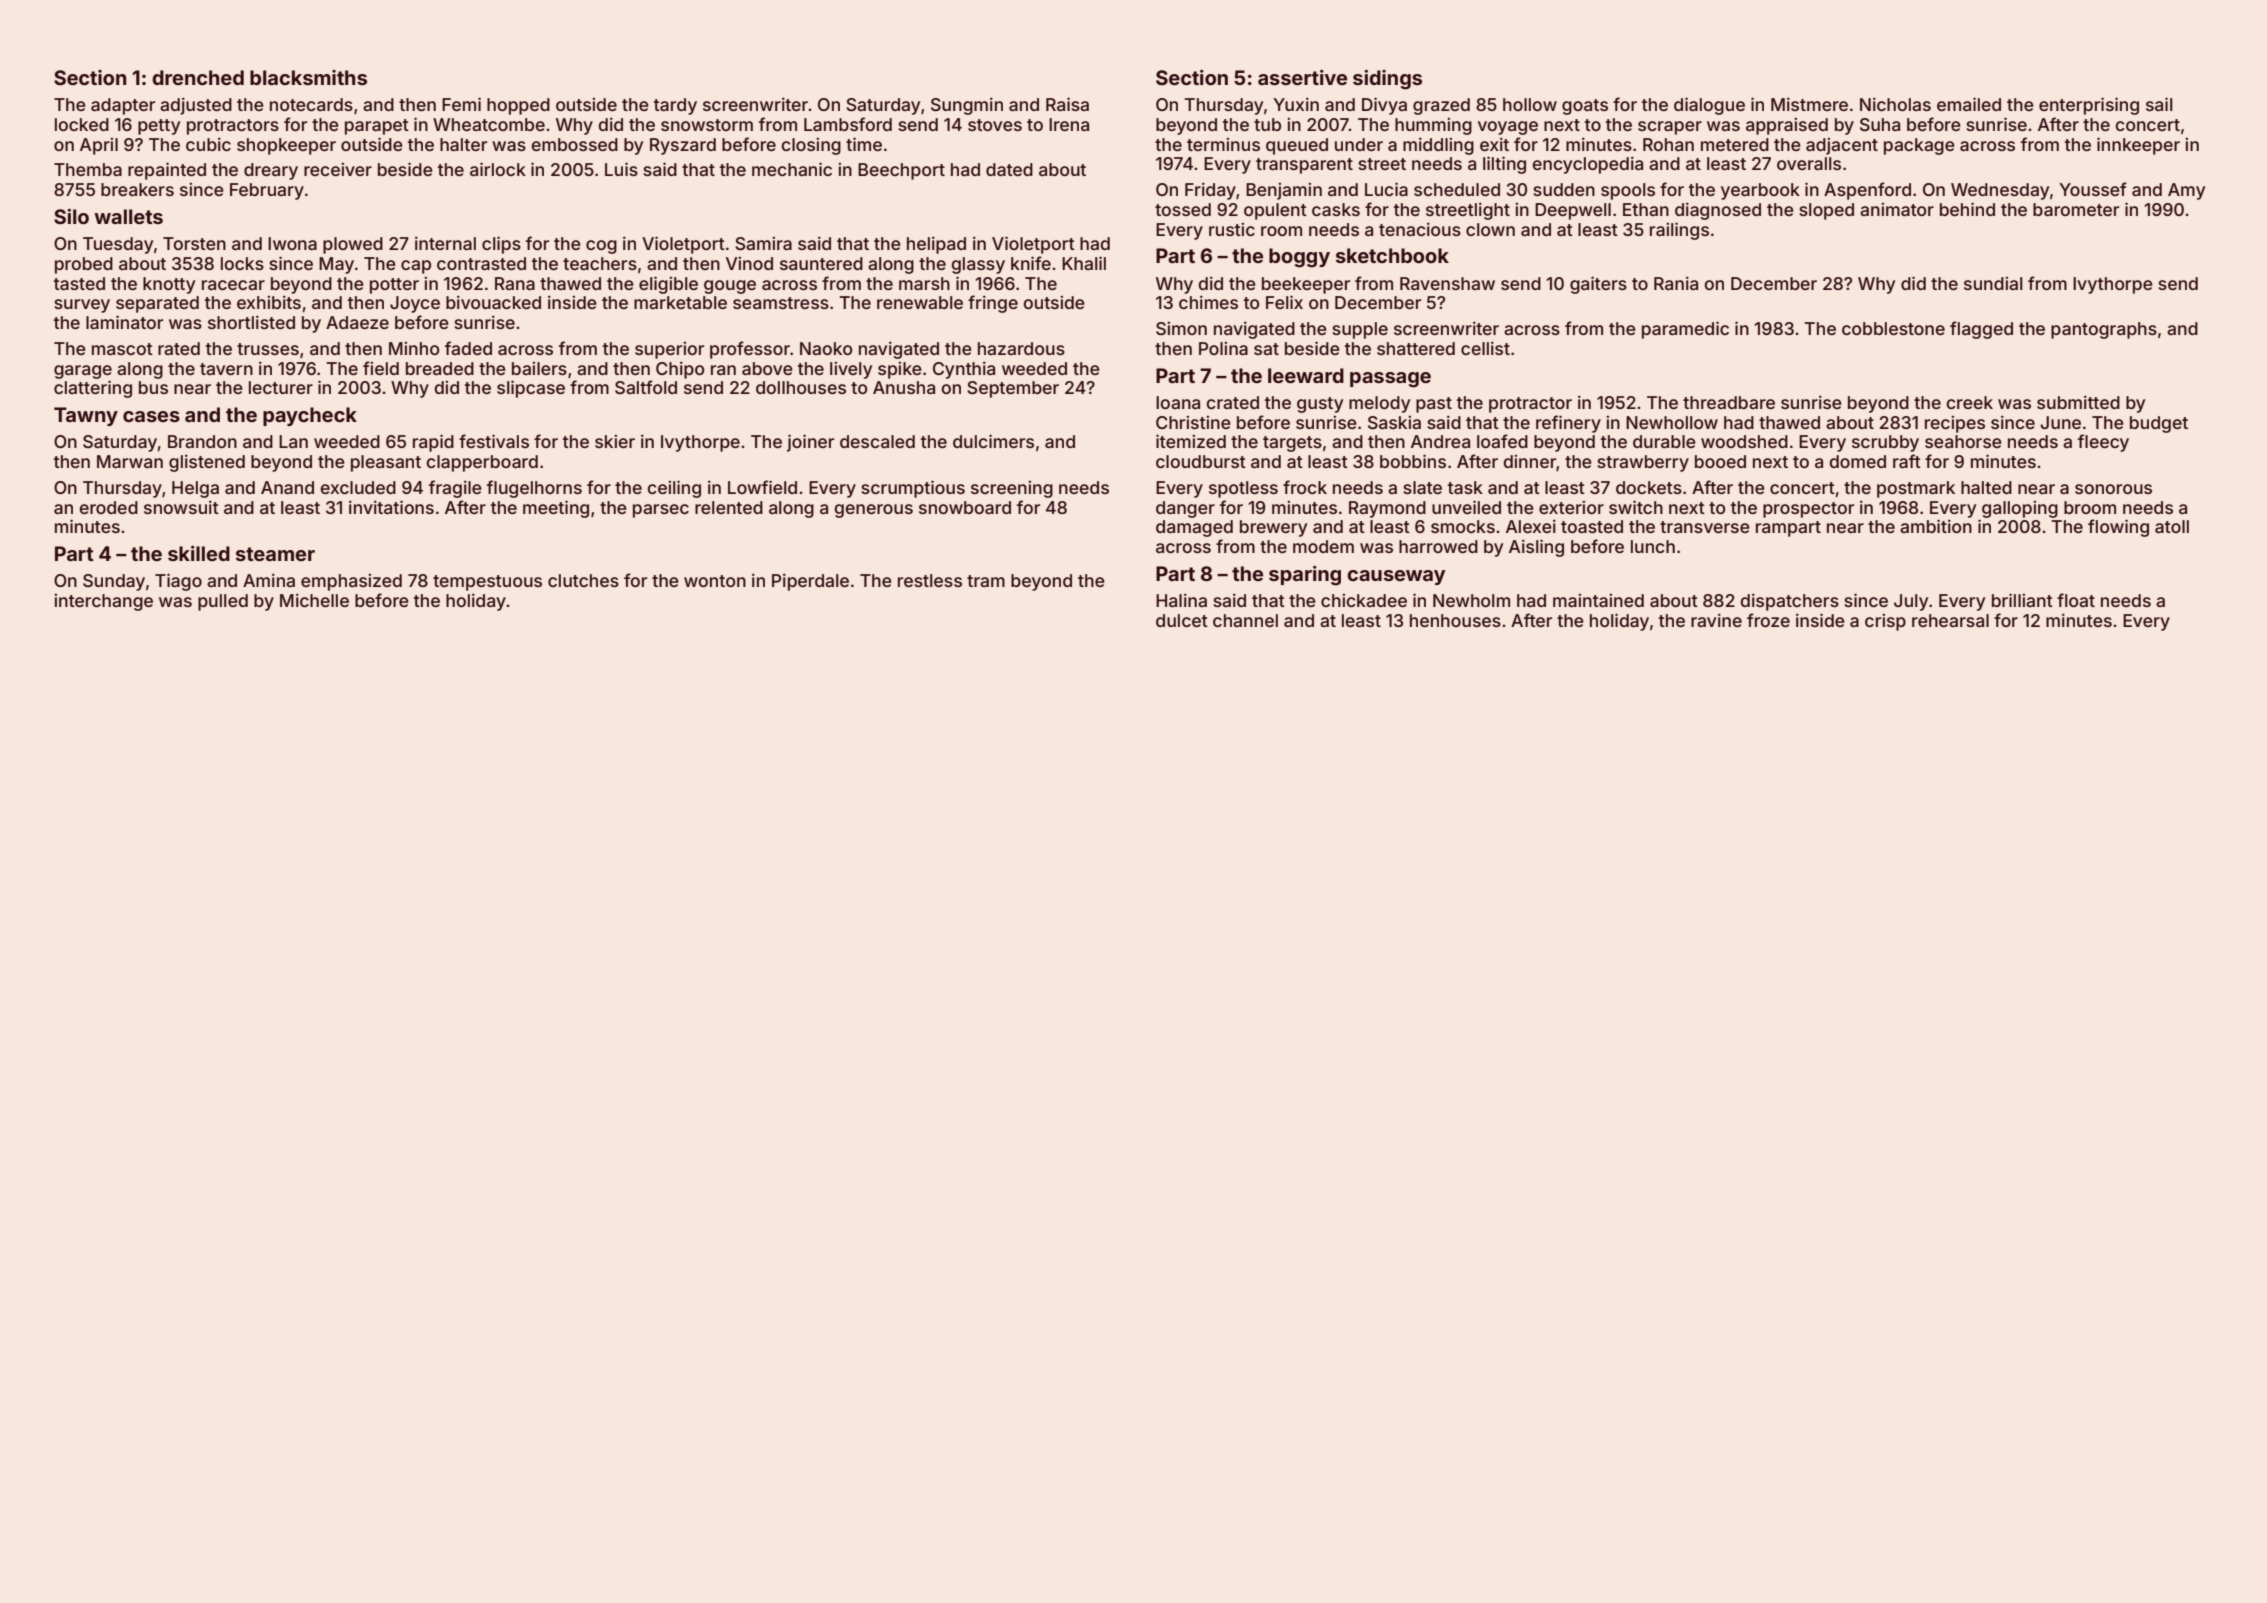  I want to click on Sunday, so click(114, 582).
